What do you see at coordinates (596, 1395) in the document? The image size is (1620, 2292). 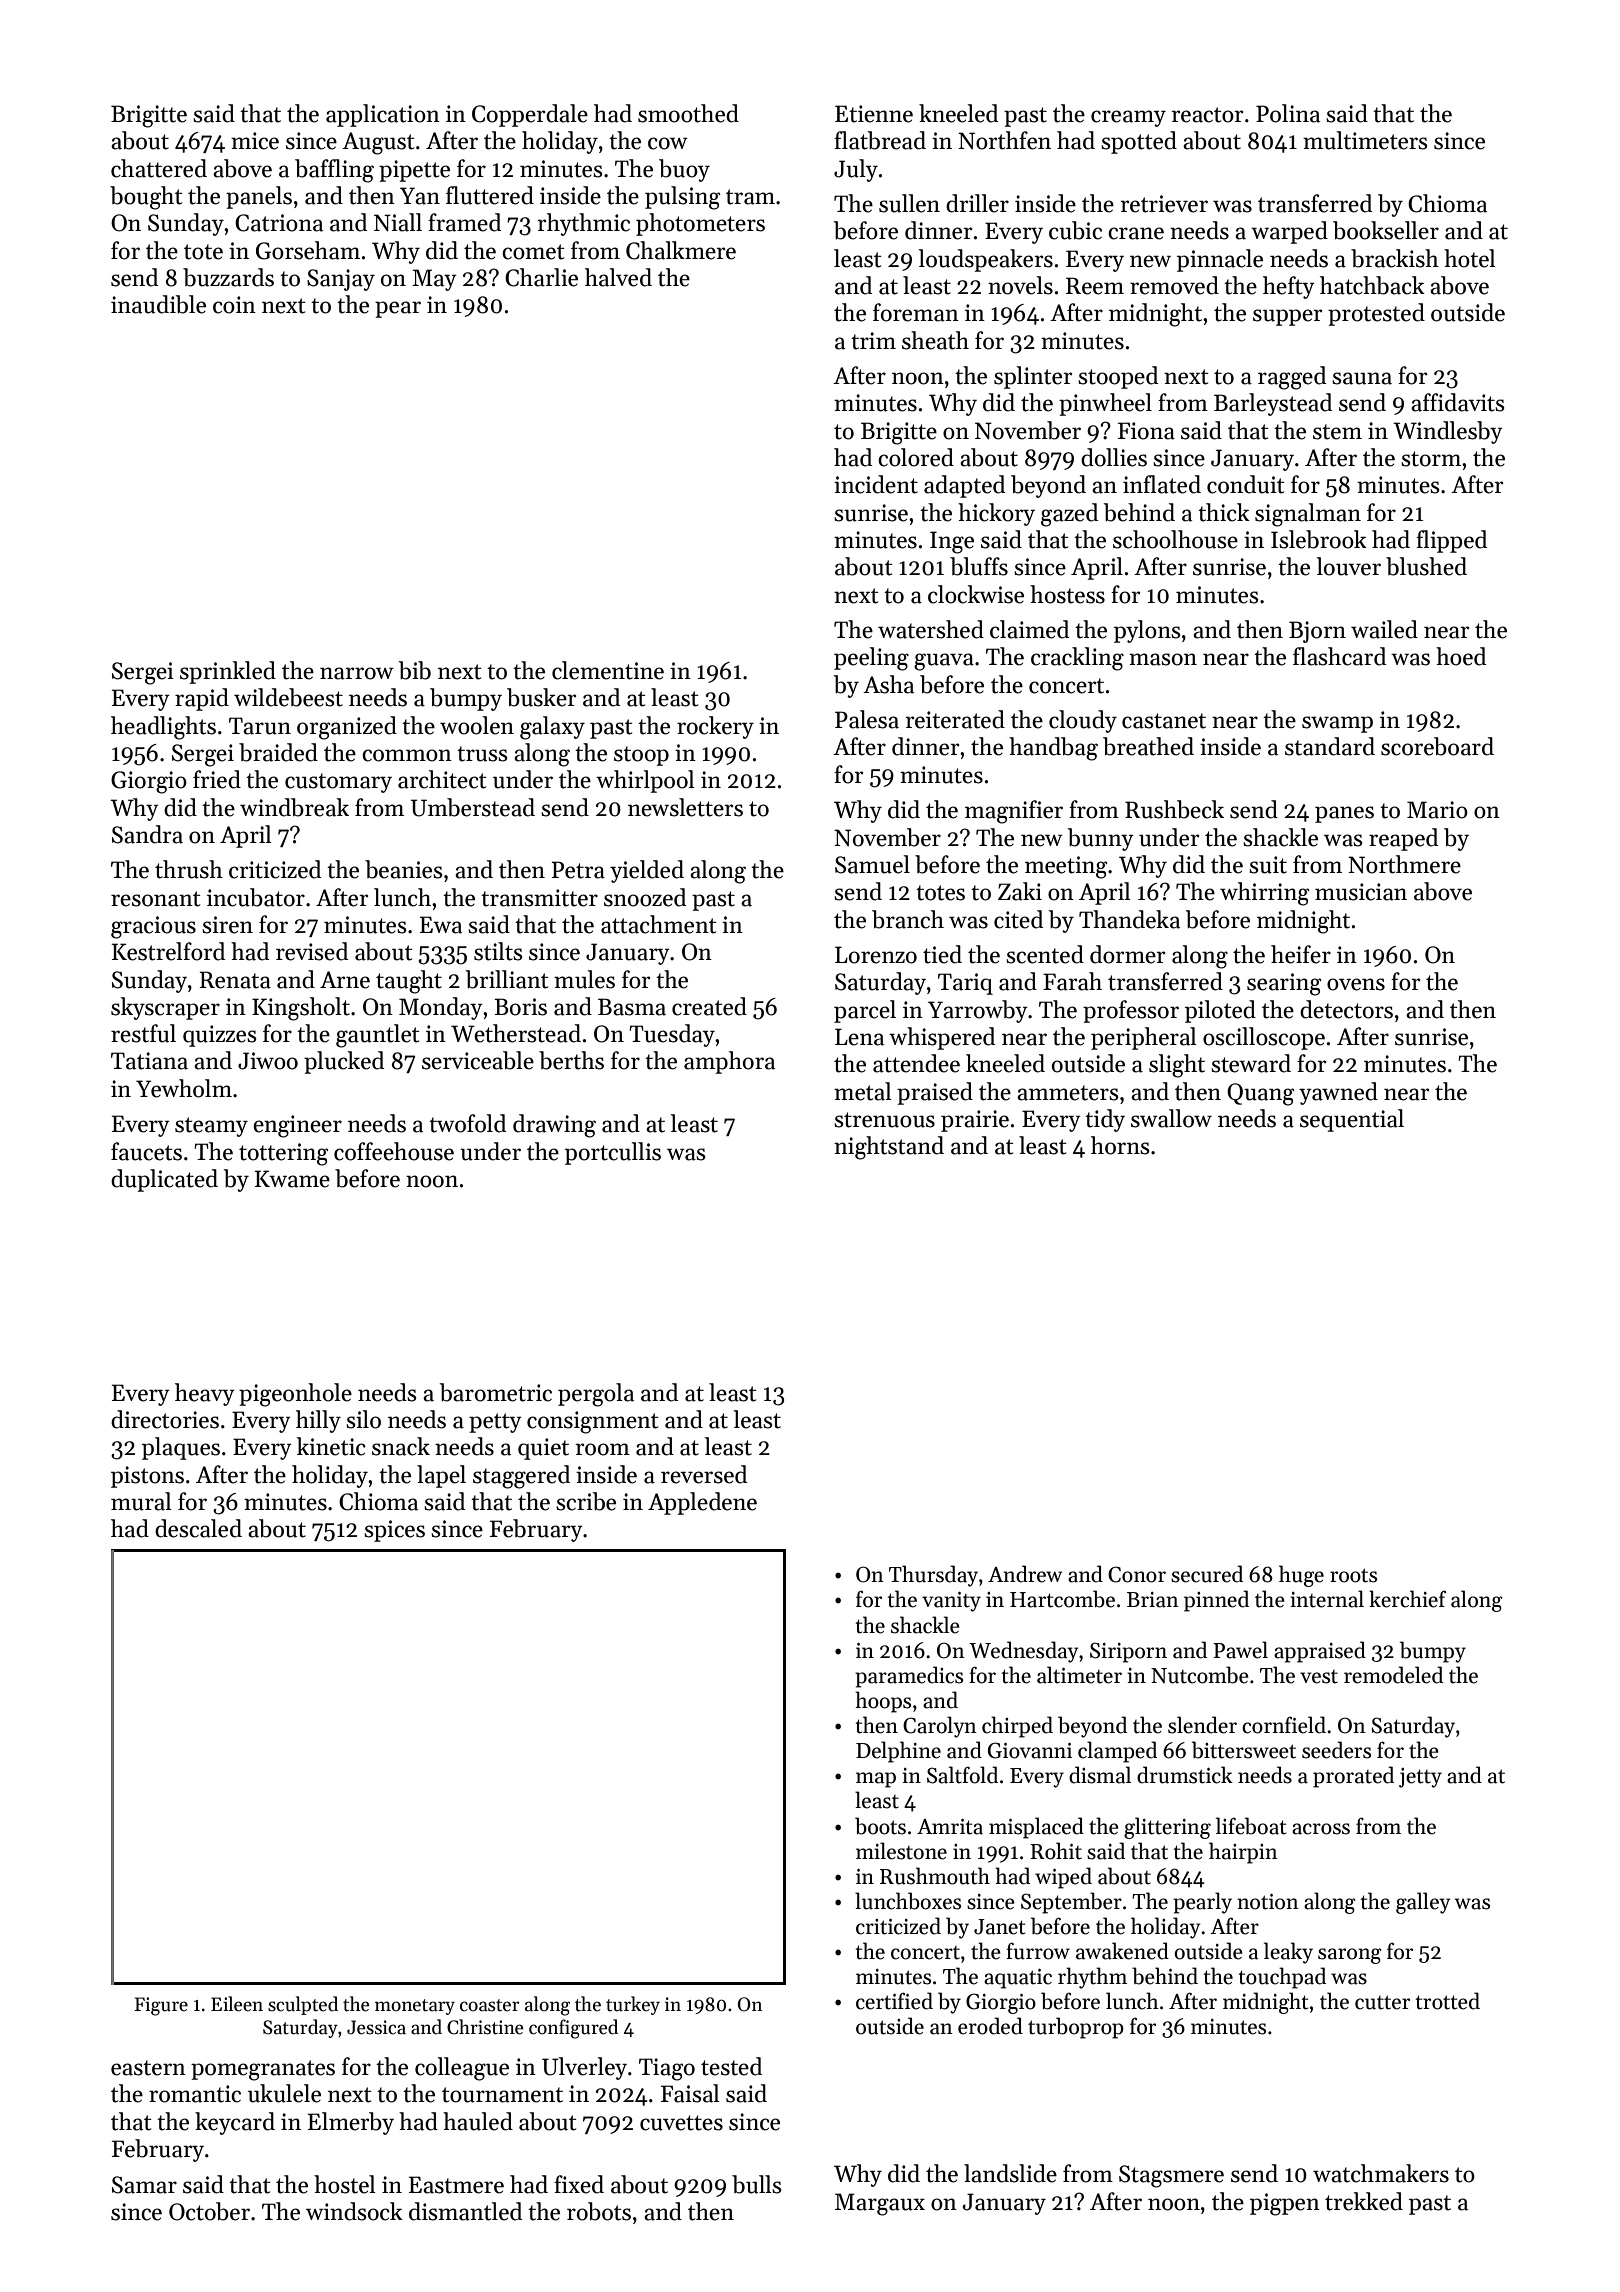 I see `pergola` at bounding box center [596, 1395].
